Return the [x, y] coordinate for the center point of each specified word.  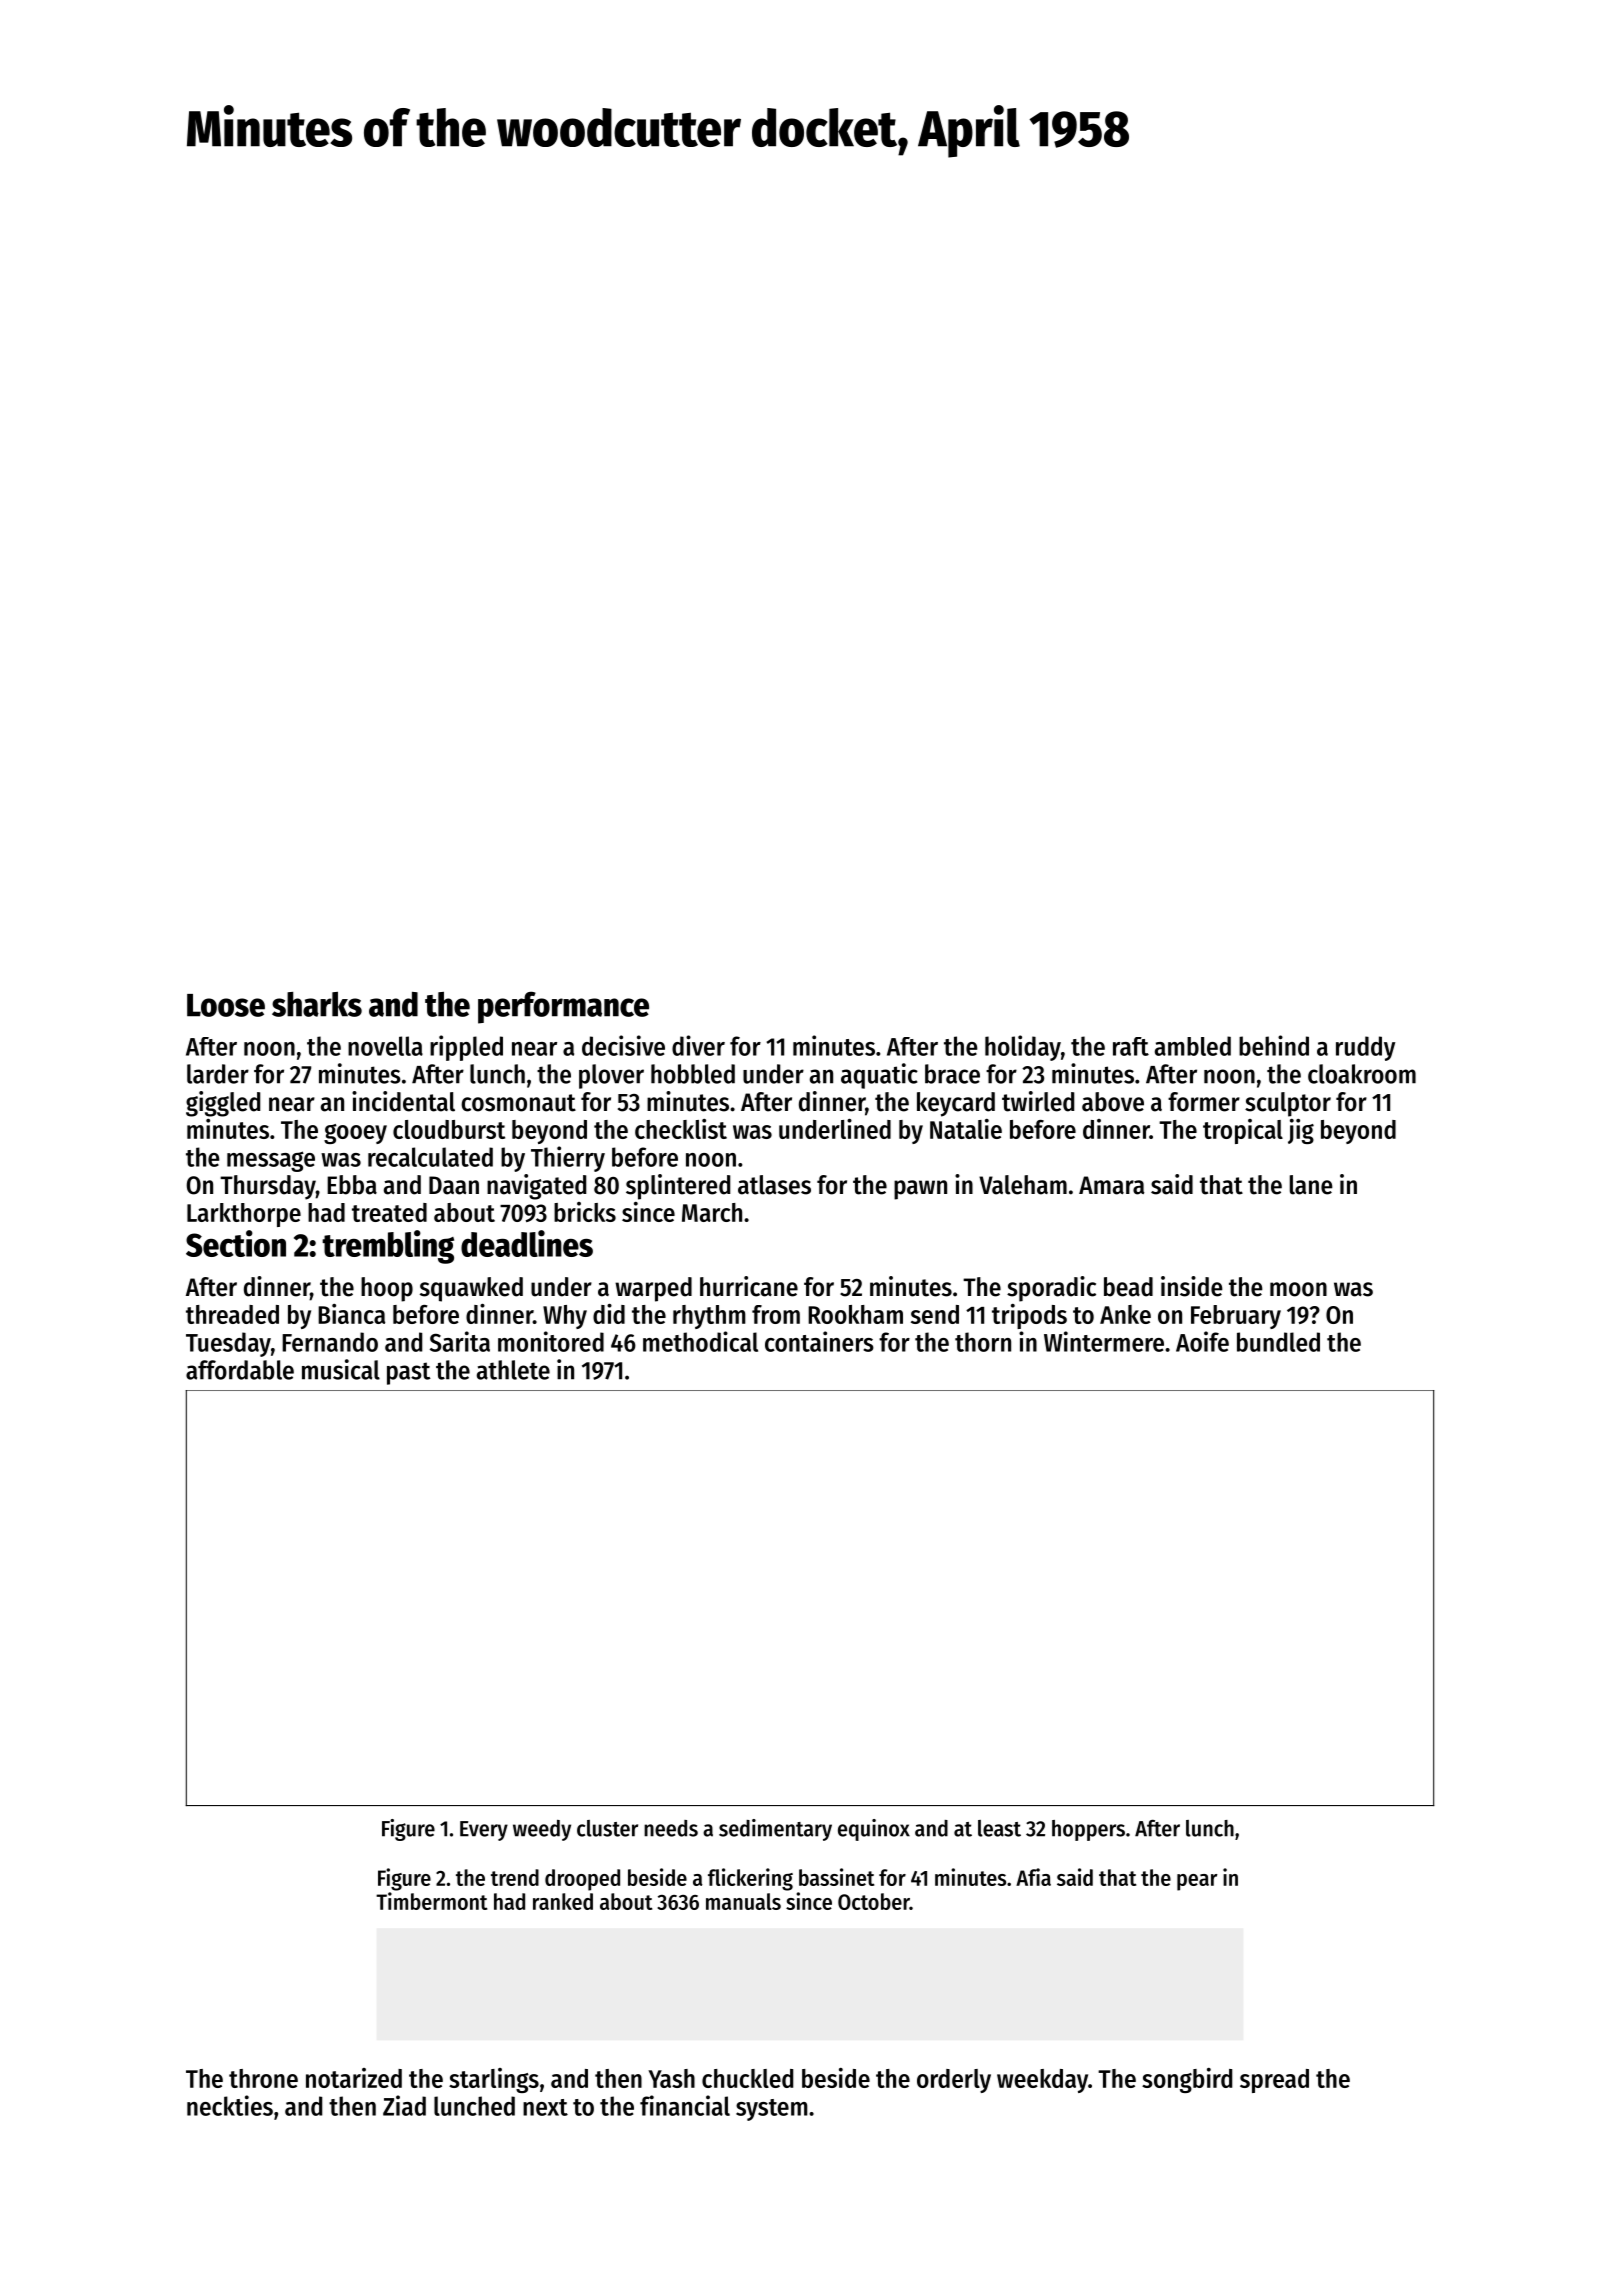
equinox [874, 1830]
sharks [317, 1004]
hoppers [1088, 1830]
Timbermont [431, 1901]
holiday [1023, 1048]
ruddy [1365, 1048]
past [409, 1373]
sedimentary [775, 1830]
